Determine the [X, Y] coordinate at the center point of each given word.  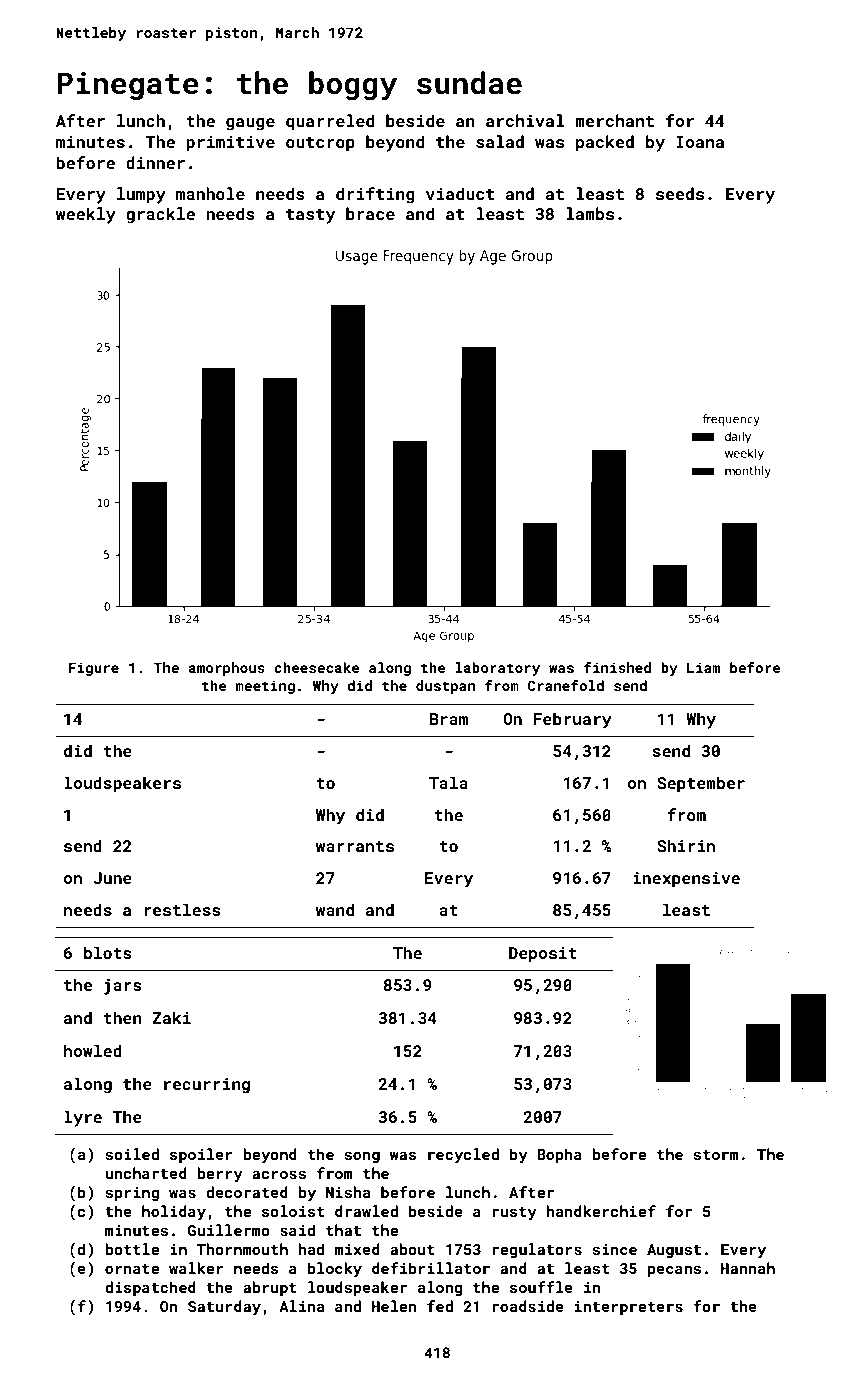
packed [605, 143]
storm [716, 1155]
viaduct [460, 193]
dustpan [445, 687]
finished [617, 667]
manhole [210, 193]
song [362, 1157]
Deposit [543, 955]
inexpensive [686, 880]
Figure [94, 669]
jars [123, 987]
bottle [132, 1249]
